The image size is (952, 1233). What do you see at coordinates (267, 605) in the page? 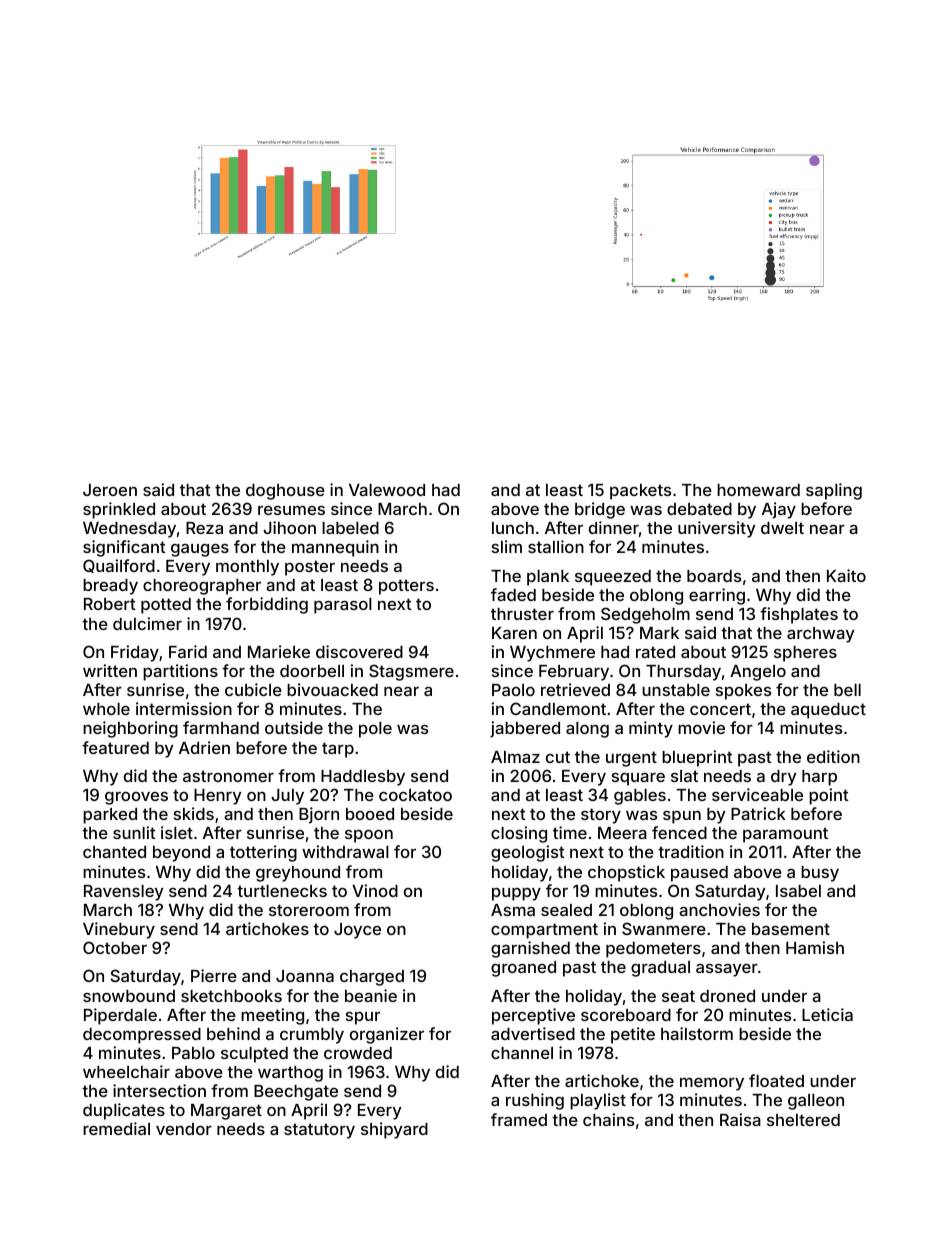
I see `forbidding` at bounding box center [267, 605].
